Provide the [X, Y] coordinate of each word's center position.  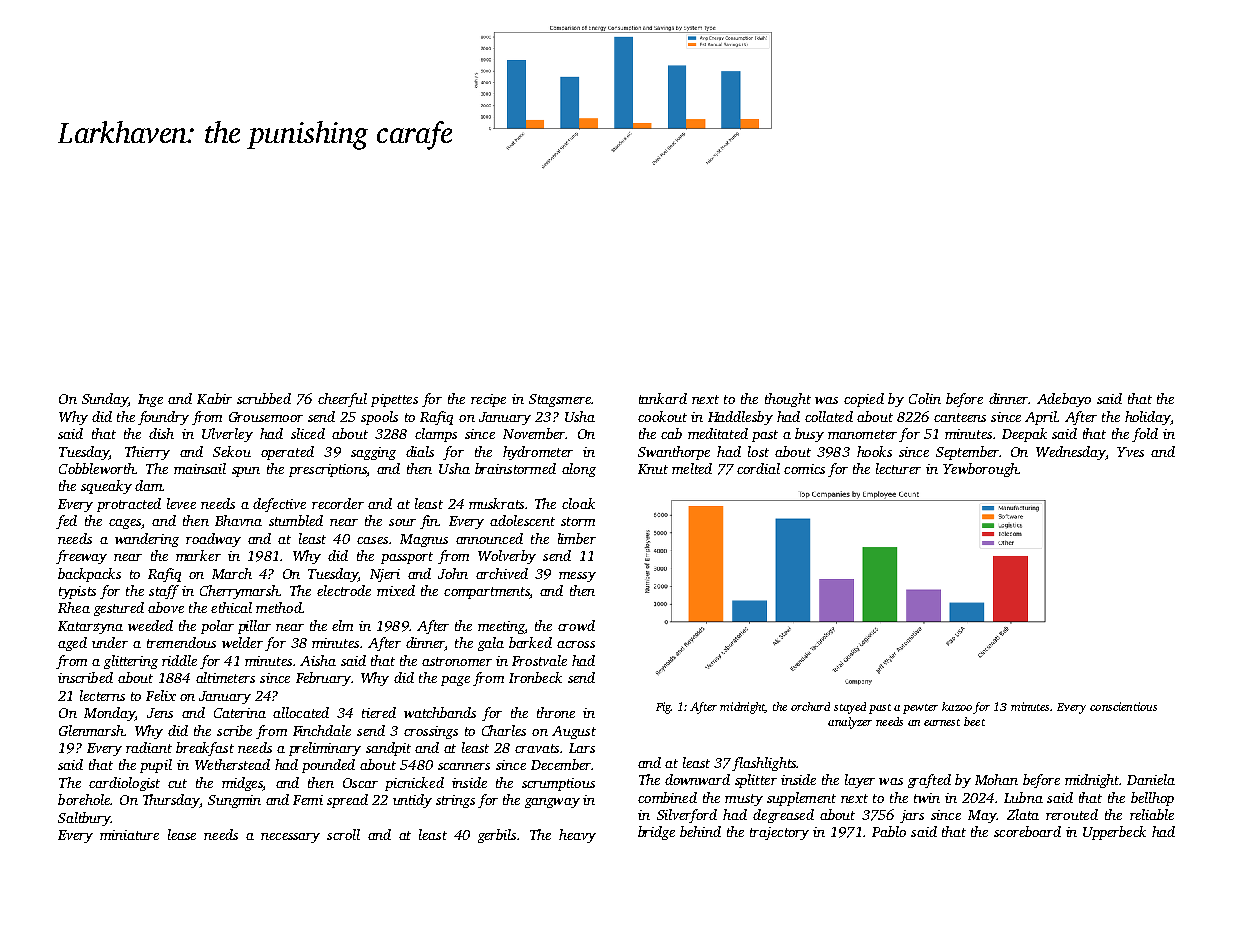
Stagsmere [560, 400]
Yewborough [980, 470]
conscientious [1123, 706]
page [455, 681]
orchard [810, 706]
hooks [874, 451]
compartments [487, 593]
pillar [254, 627]
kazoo [957, 706]
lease [182, 834]
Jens [160, 713]
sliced [308, 433]
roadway [213, 540]
